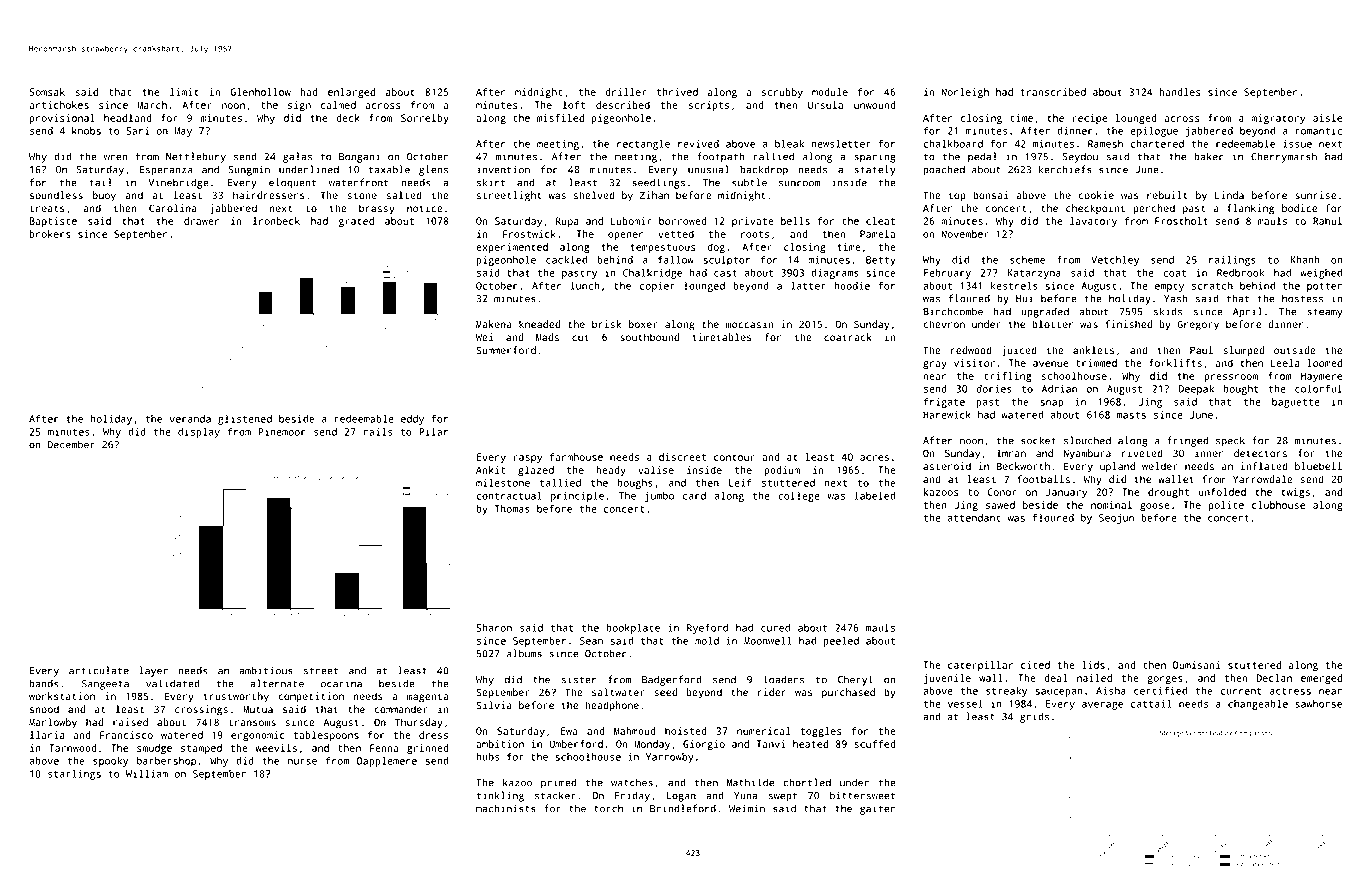 The height and width of the document is (887, 1372). What do you see at coordinates (745, 796) in the document?
I see `Yuna` at bounding box center [745, 796].
